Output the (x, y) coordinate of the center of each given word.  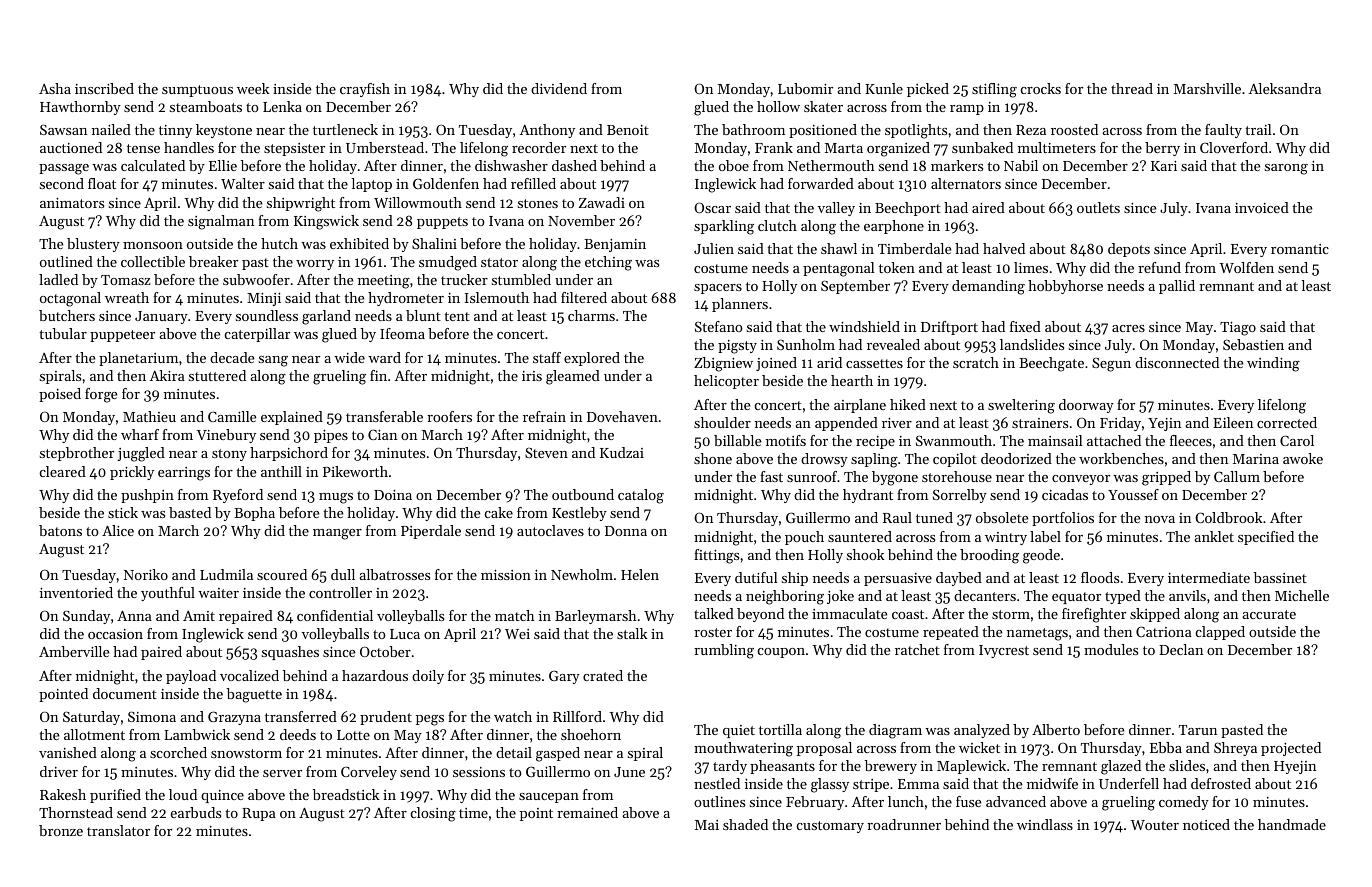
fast (771, 476)
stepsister (294, 149)
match (514, 615)
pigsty (737, 347)
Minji (264, 299)
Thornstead (76, 812)
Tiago (1238, 329)
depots (1129, 250)
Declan (1181, 649)
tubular (63, 333)
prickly (132, 473)
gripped (1166, 478)
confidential (335, 615)
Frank (774, 147)
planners (740, 305)
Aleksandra (1285, 88)
